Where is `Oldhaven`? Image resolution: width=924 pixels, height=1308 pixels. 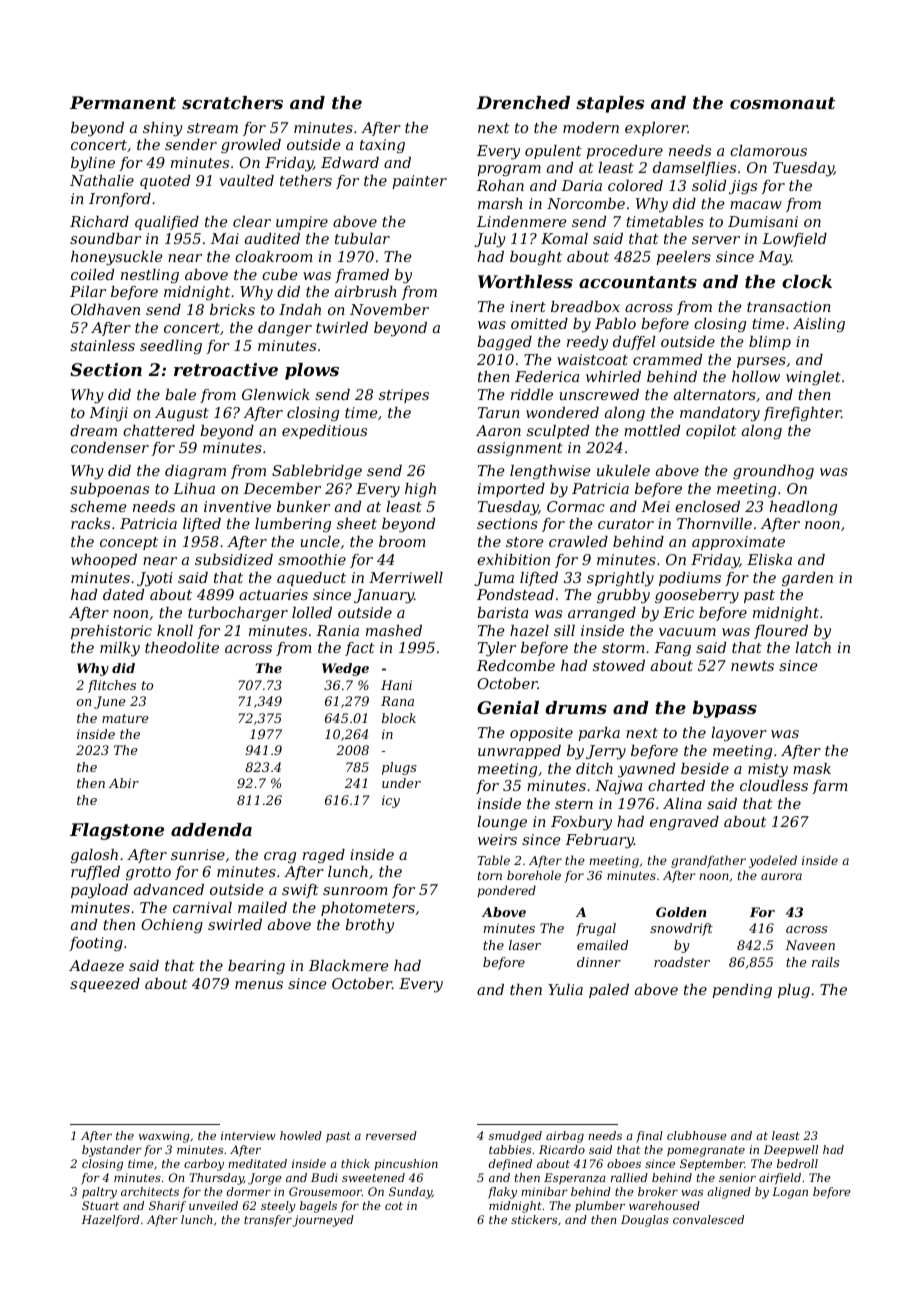 Oldhaven is located at coordinates (105, 309).
